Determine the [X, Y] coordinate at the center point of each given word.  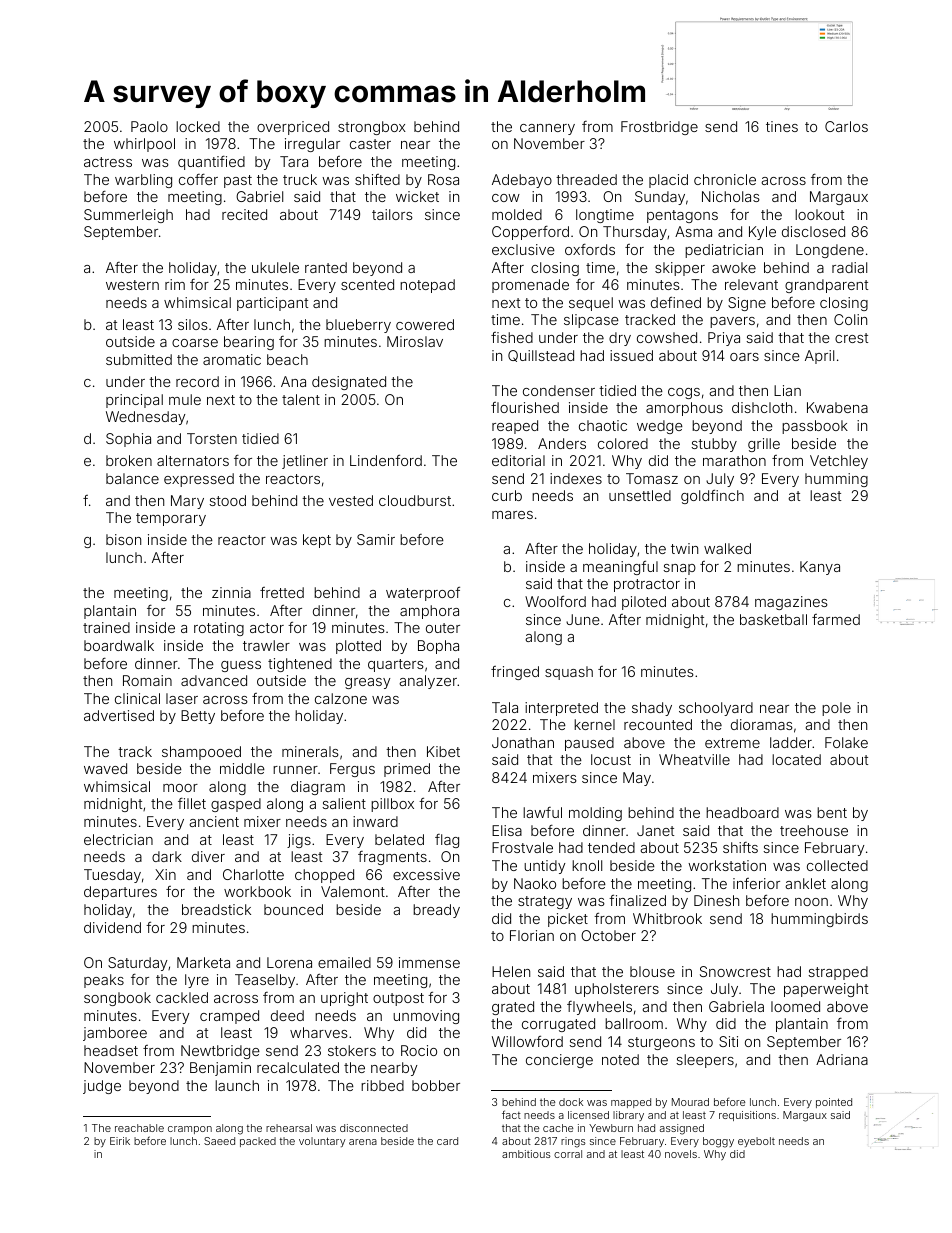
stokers [352, 1050]
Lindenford [386, 460]
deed [287, 1015]
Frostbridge [659, 128]
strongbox [372, 128]
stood [227, 500]
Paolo [149, 126]
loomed [795, 1006]
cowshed [667, 337]
